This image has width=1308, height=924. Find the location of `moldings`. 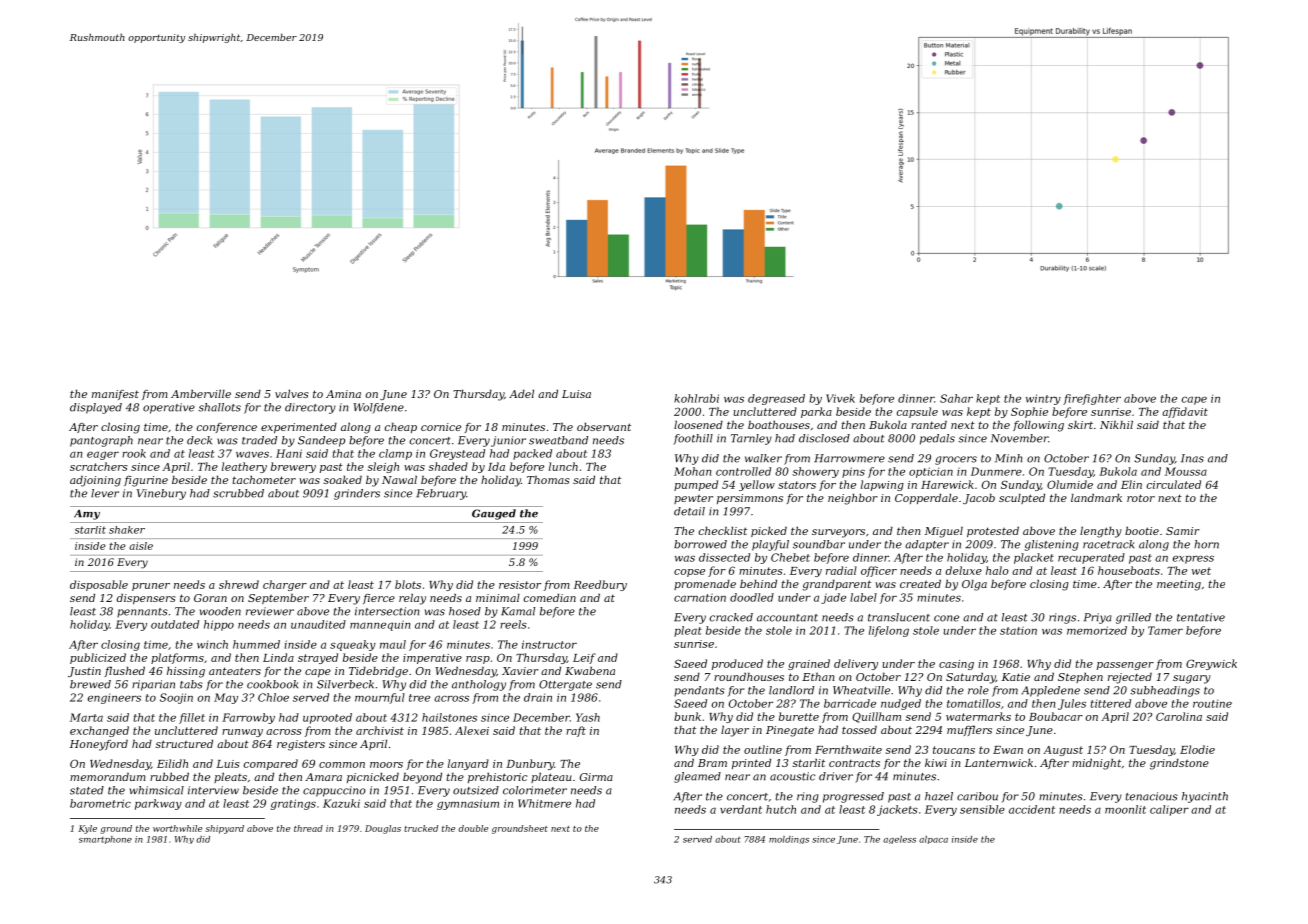

moldings is located at coordinates (789, 840).
